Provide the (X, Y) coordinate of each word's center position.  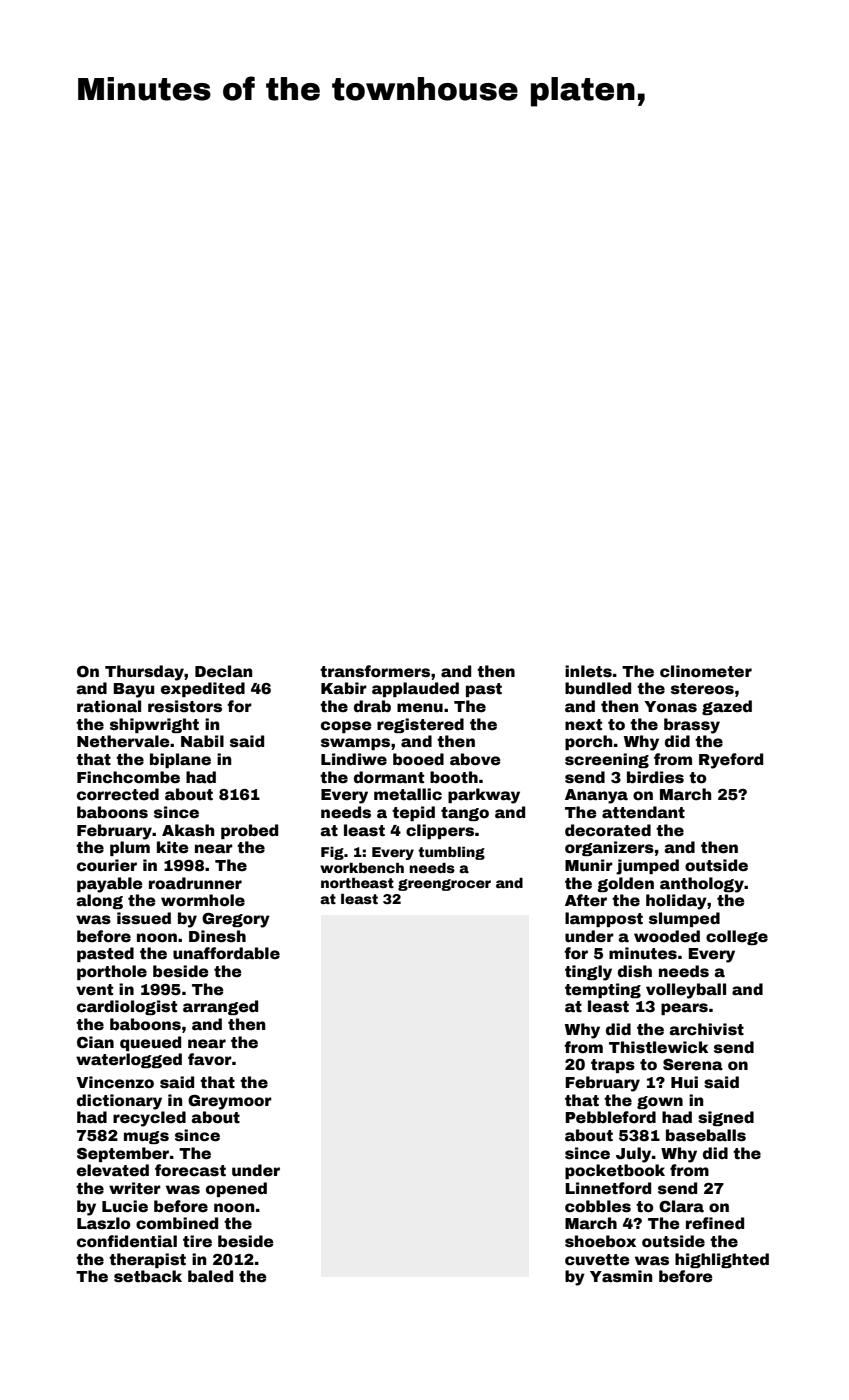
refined (715, 1223)
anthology (702, 885)
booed (418, 759)
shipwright (154, 725)
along (99, 901)
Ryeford (731, 761)
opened (236, 1189)
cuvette (597, 1260)
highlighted (722, 1260)
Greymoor (230, 1102)
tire (197, 1241)
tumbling (451, 853)
